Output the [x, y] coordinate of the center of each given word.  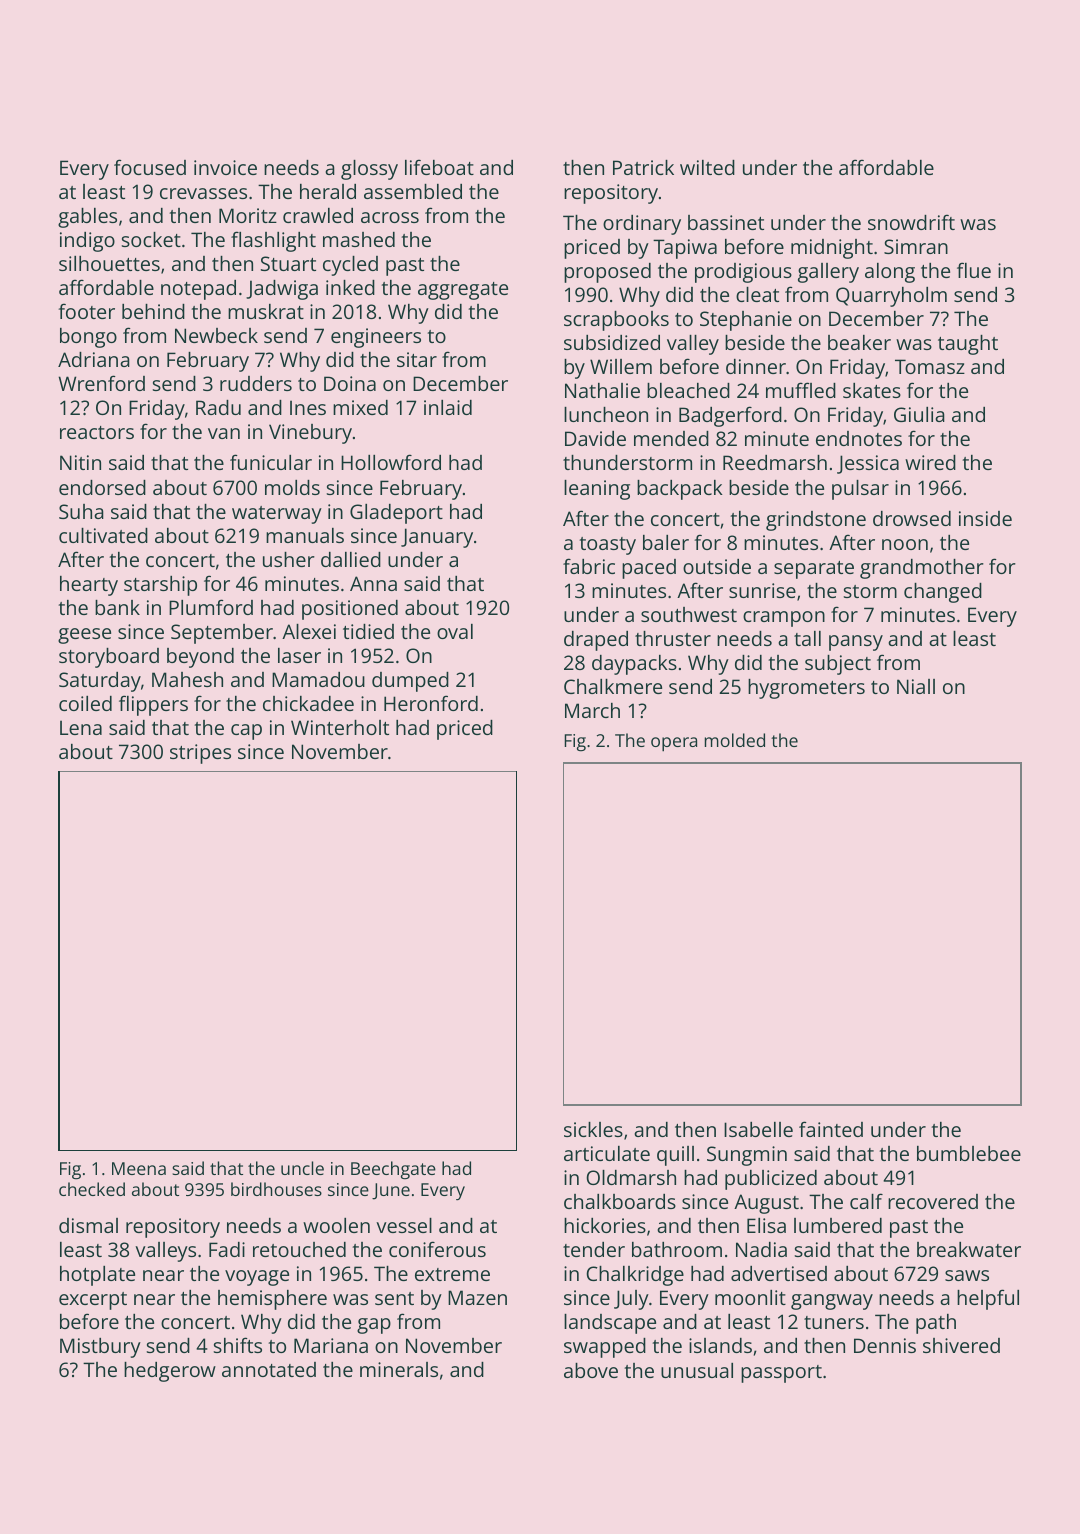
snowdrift [911, 222]
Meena [139, 1168]
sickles [593, 1129]
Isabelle [758, 1129]
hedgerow [170, 1372]
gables [87, 218]
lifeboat [439, 167]
